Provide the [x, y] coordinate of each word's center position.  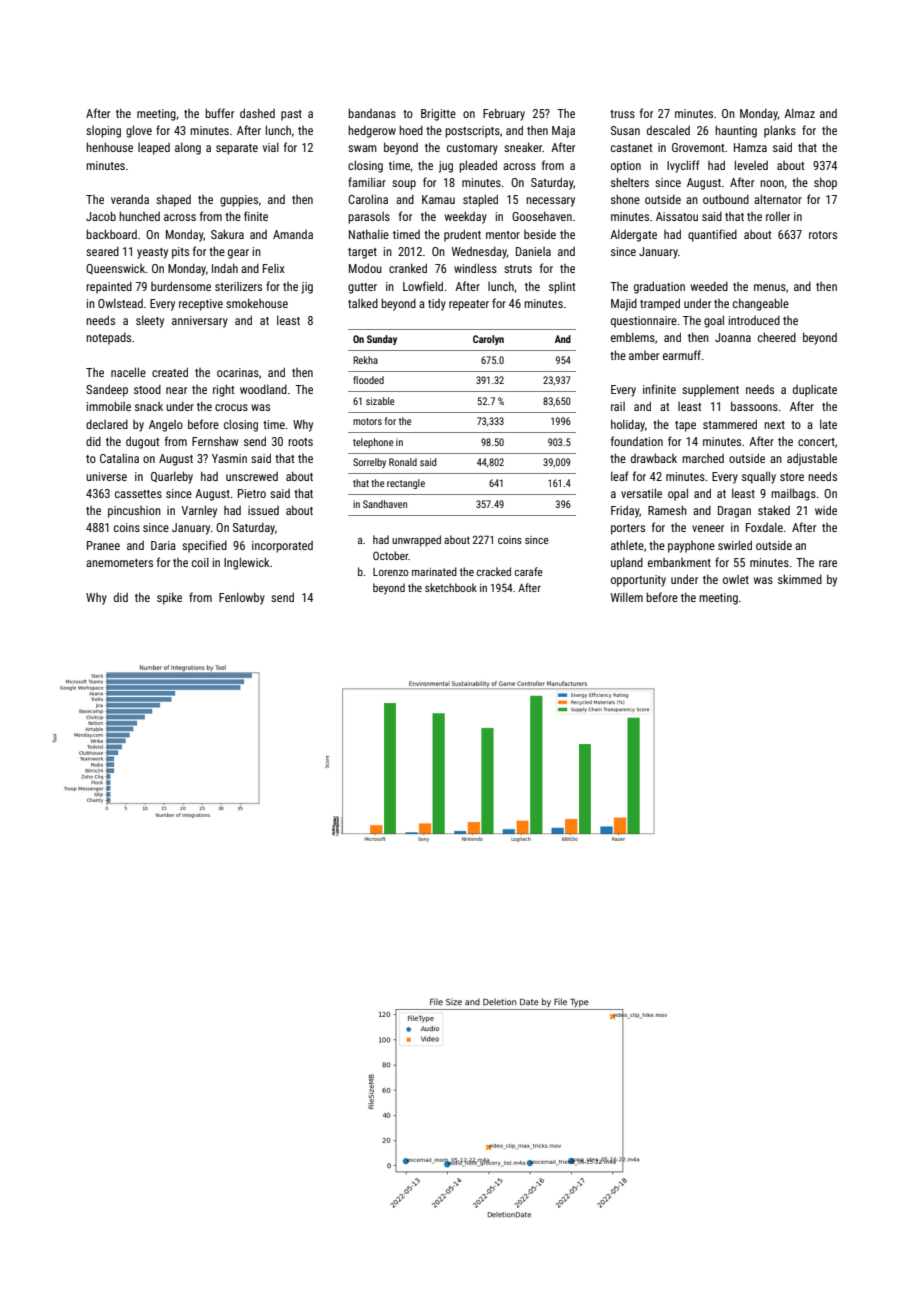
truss [622, 114]
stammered [730, 424]
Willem [627, 597]
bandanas [372, 113]
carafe [529, 571]
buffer [219, 113]
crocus [231, 407]
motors [367, 421]
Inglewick [247, 563]
